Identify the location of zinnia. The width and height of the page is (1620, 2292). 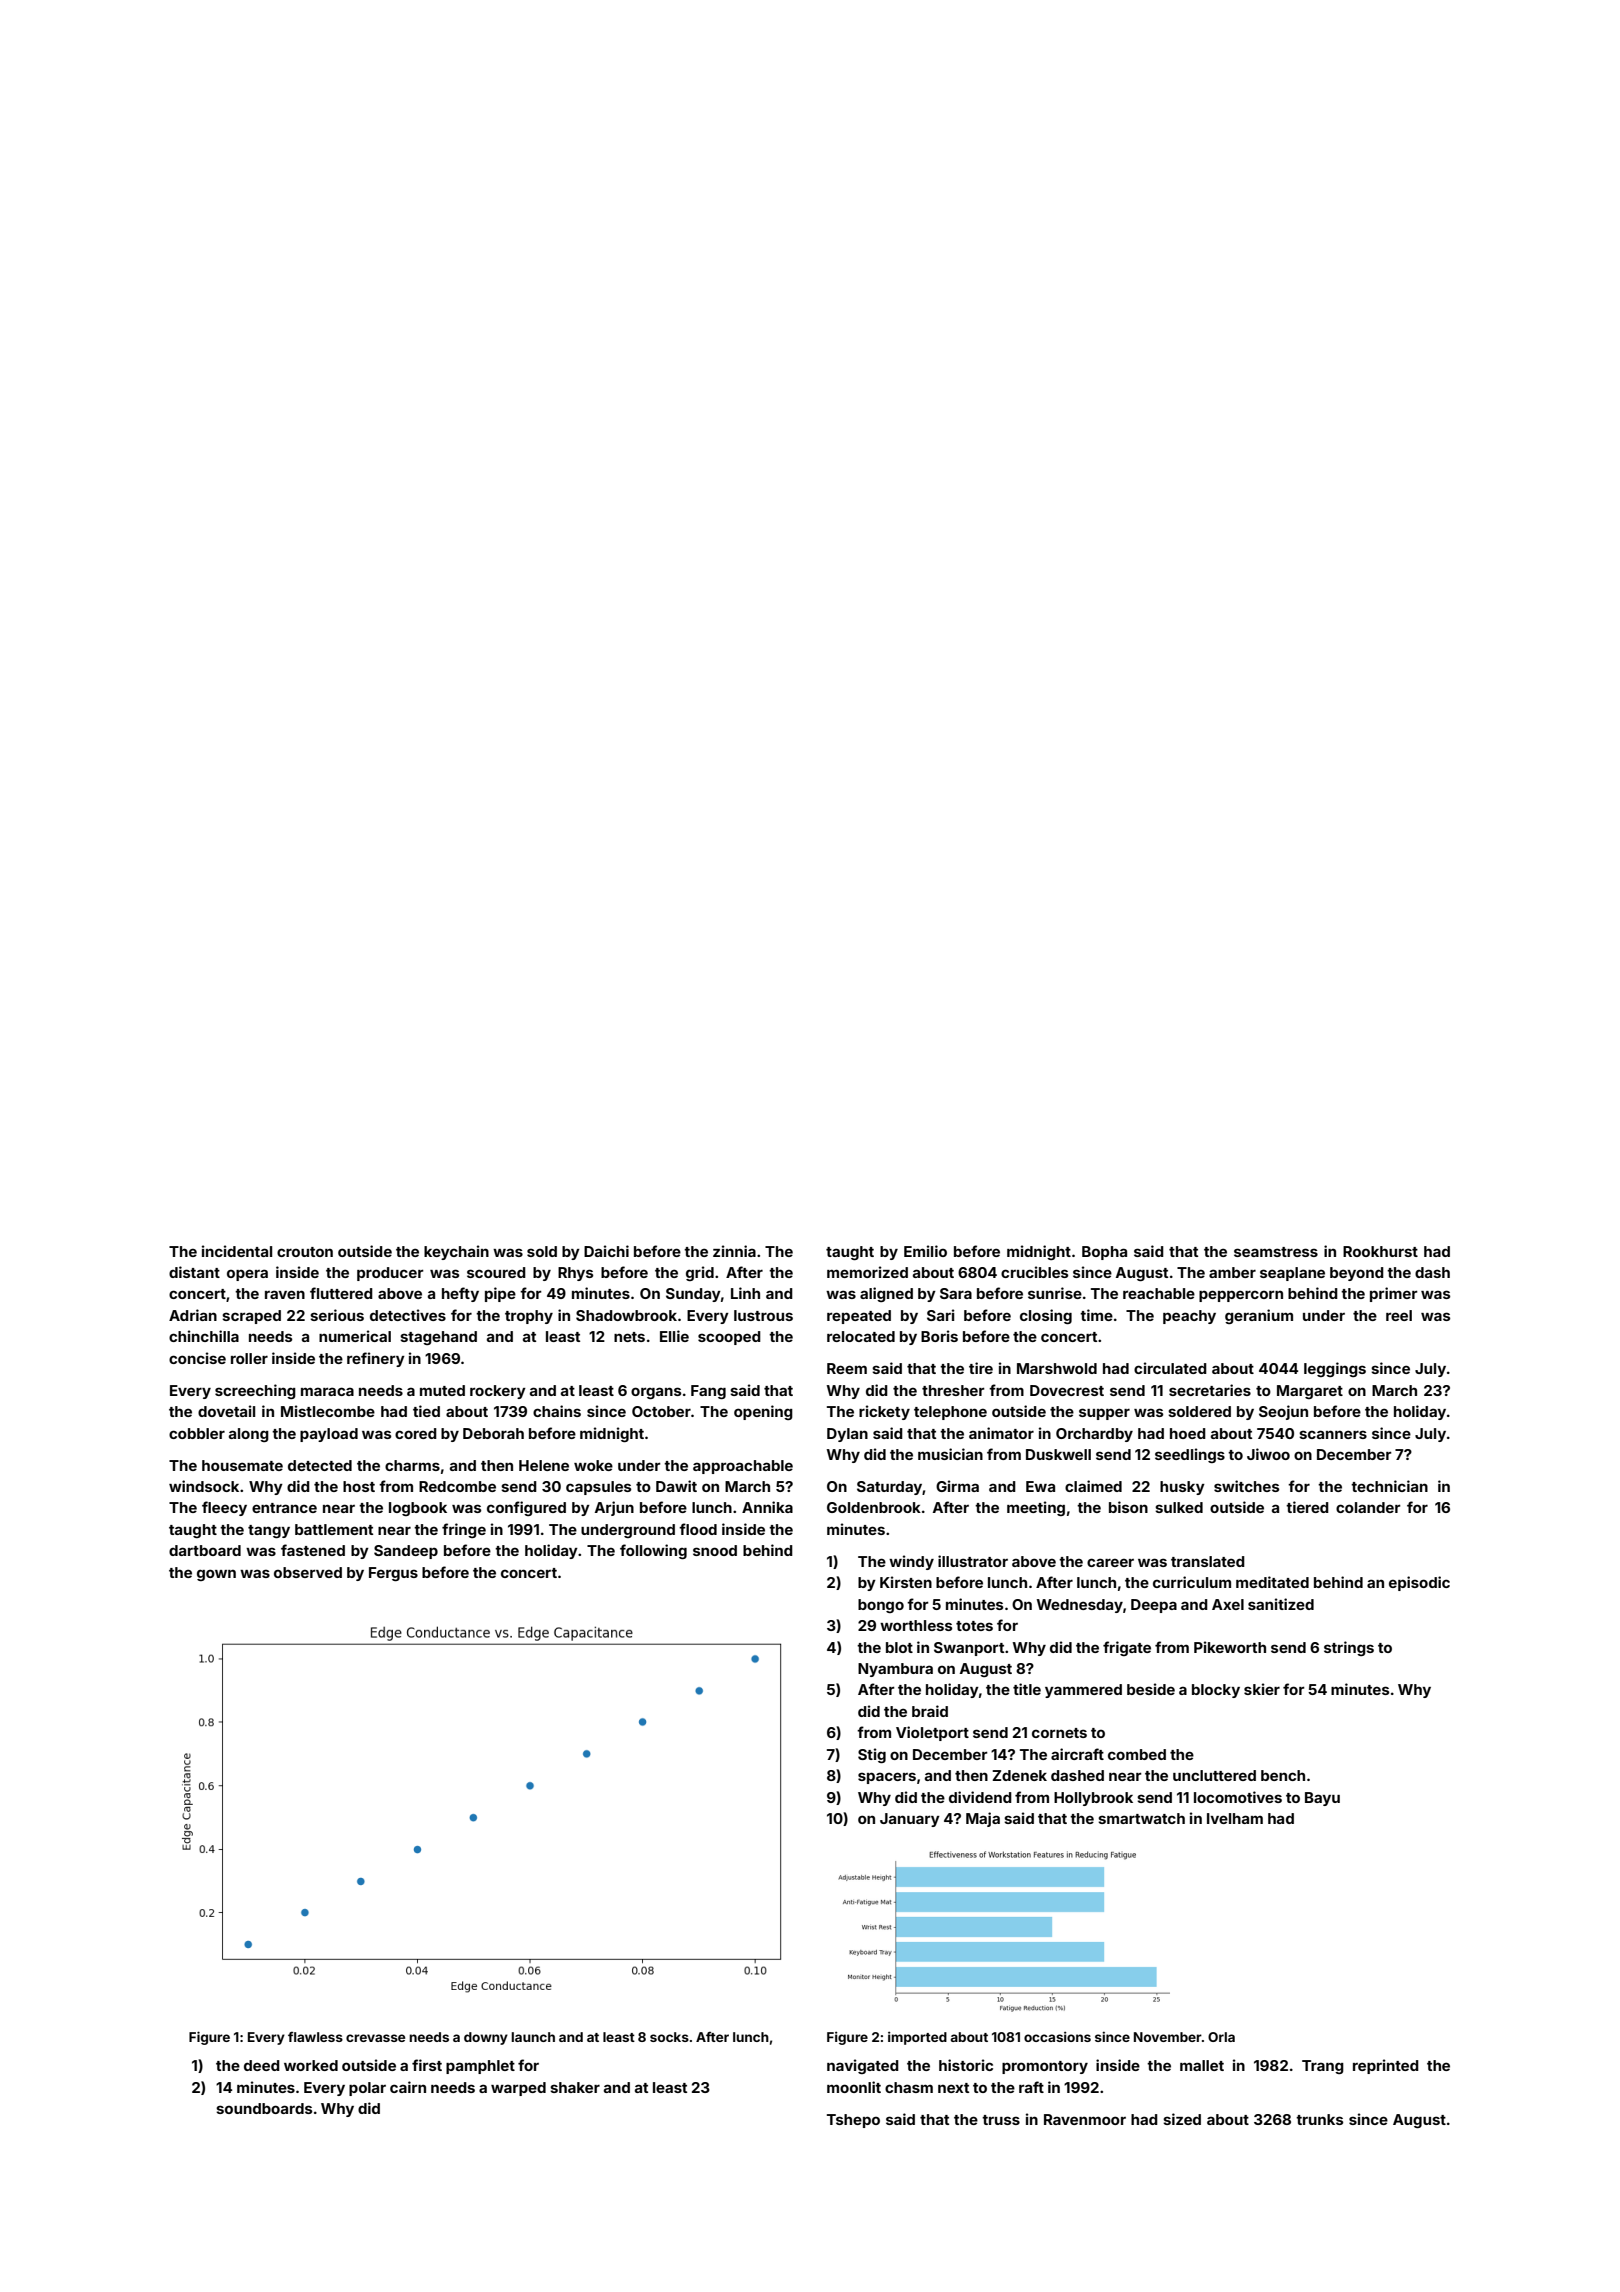
(734, 1251).
